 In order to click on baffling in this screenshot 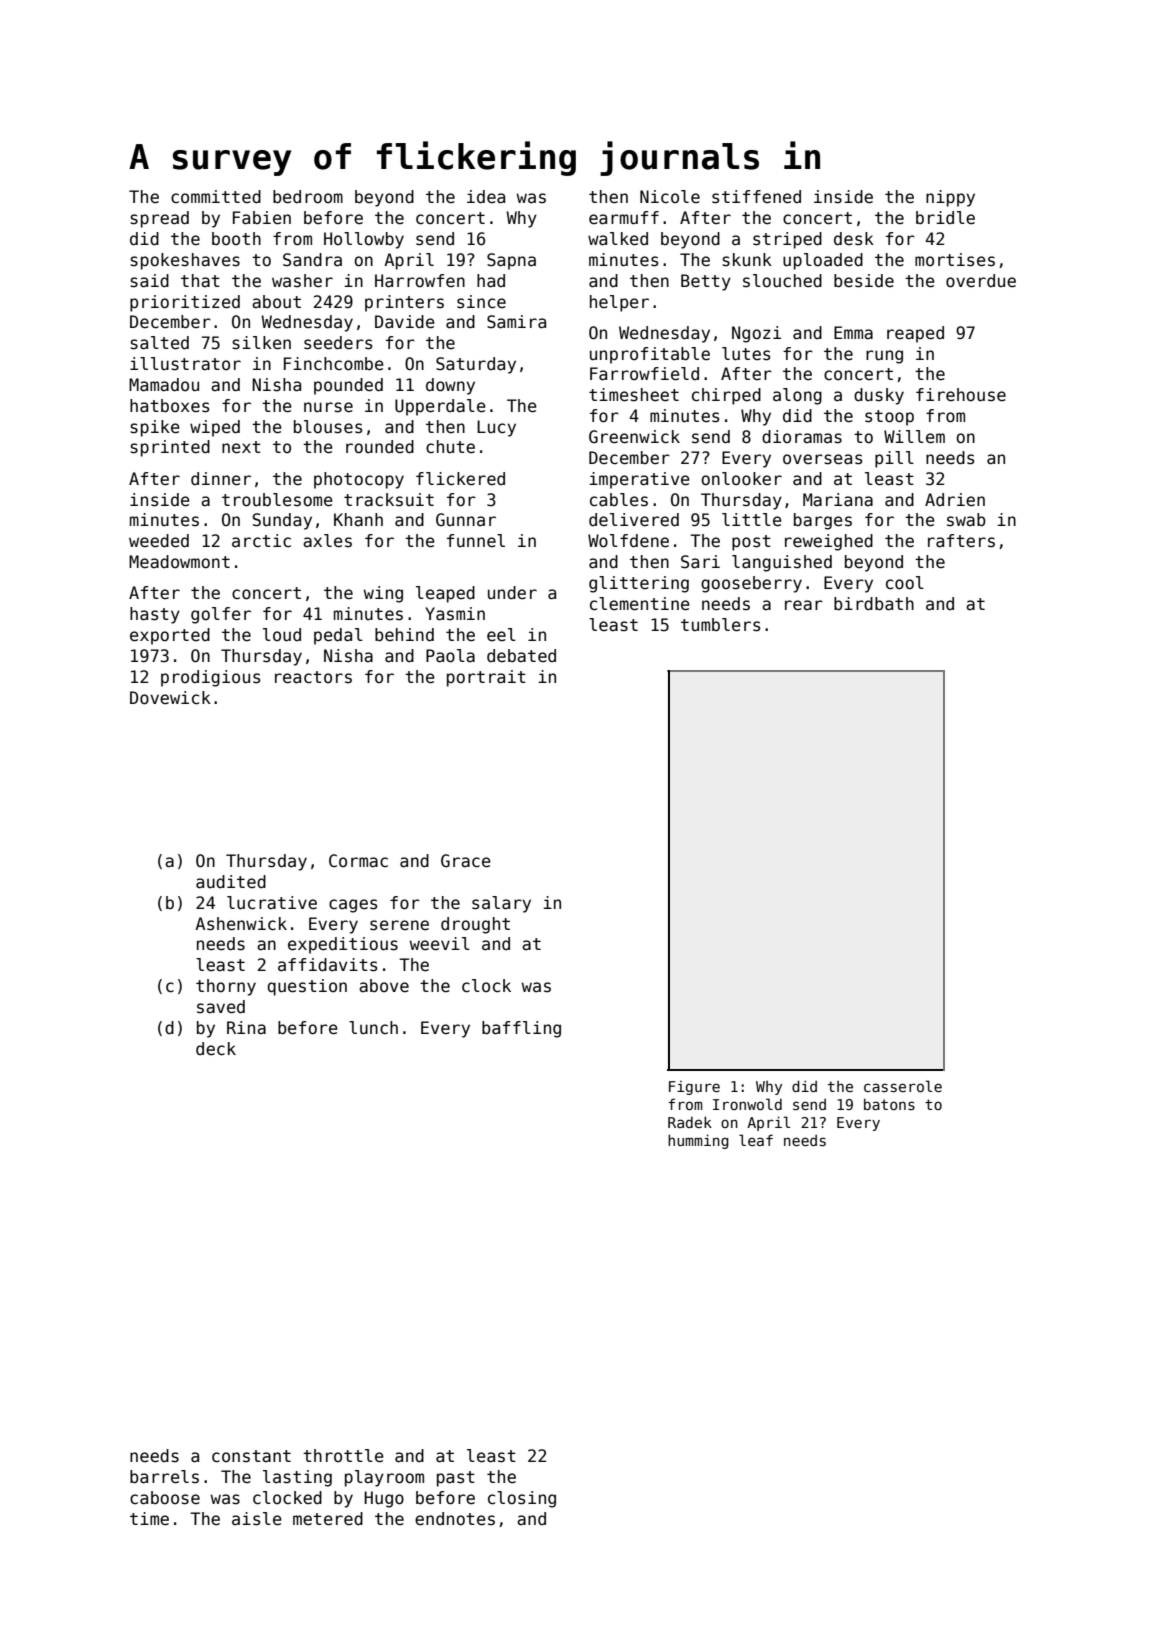, I will do `click(521, 1029)`.
